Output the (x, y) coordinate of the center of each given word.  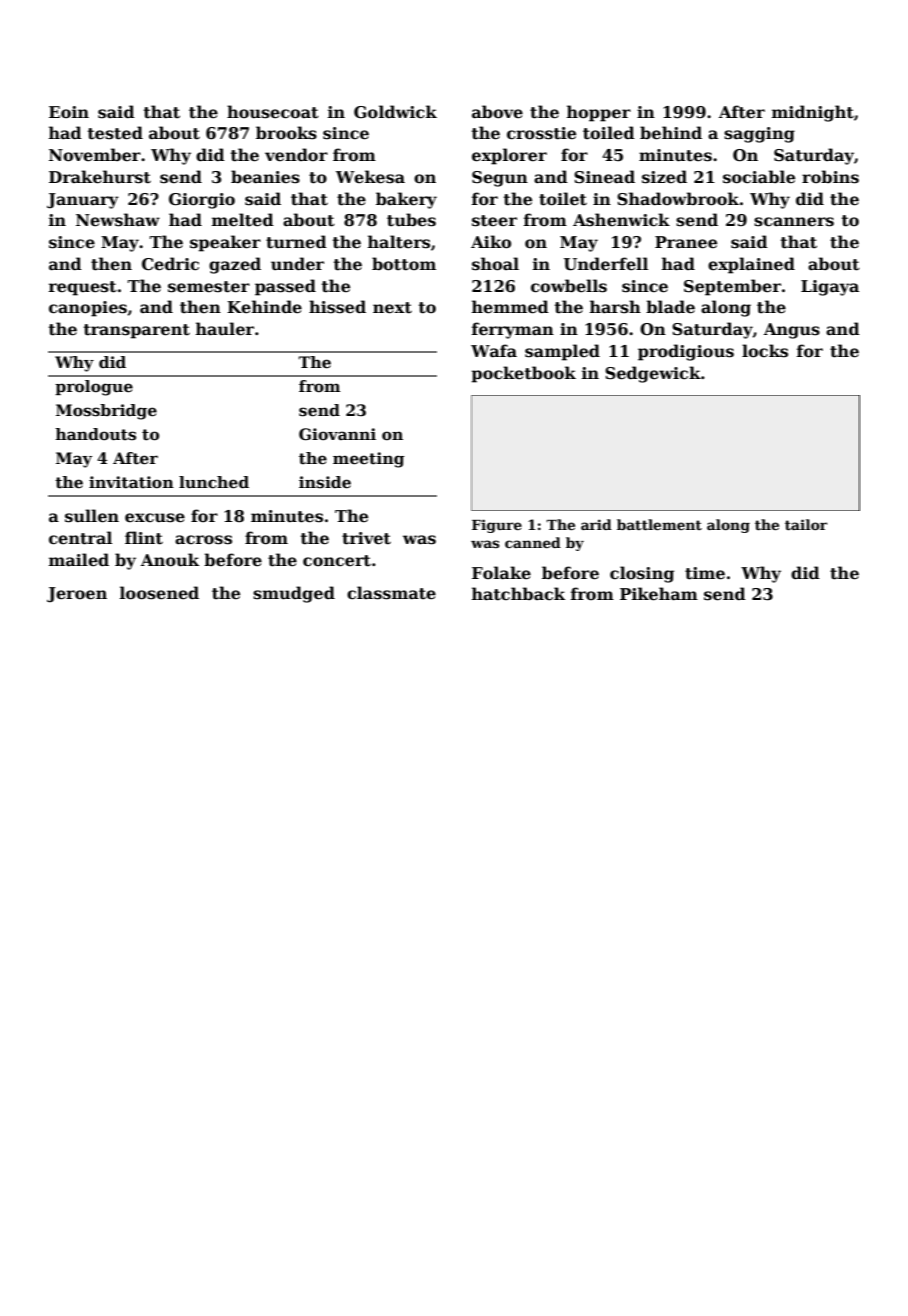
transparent (137, 331)
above (497, 112)
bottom (404, 264)
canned (533, 542)
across (203, 540)
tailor (806, 524)
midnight (813, 113)
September (732, 287)
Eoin (69, 112)
